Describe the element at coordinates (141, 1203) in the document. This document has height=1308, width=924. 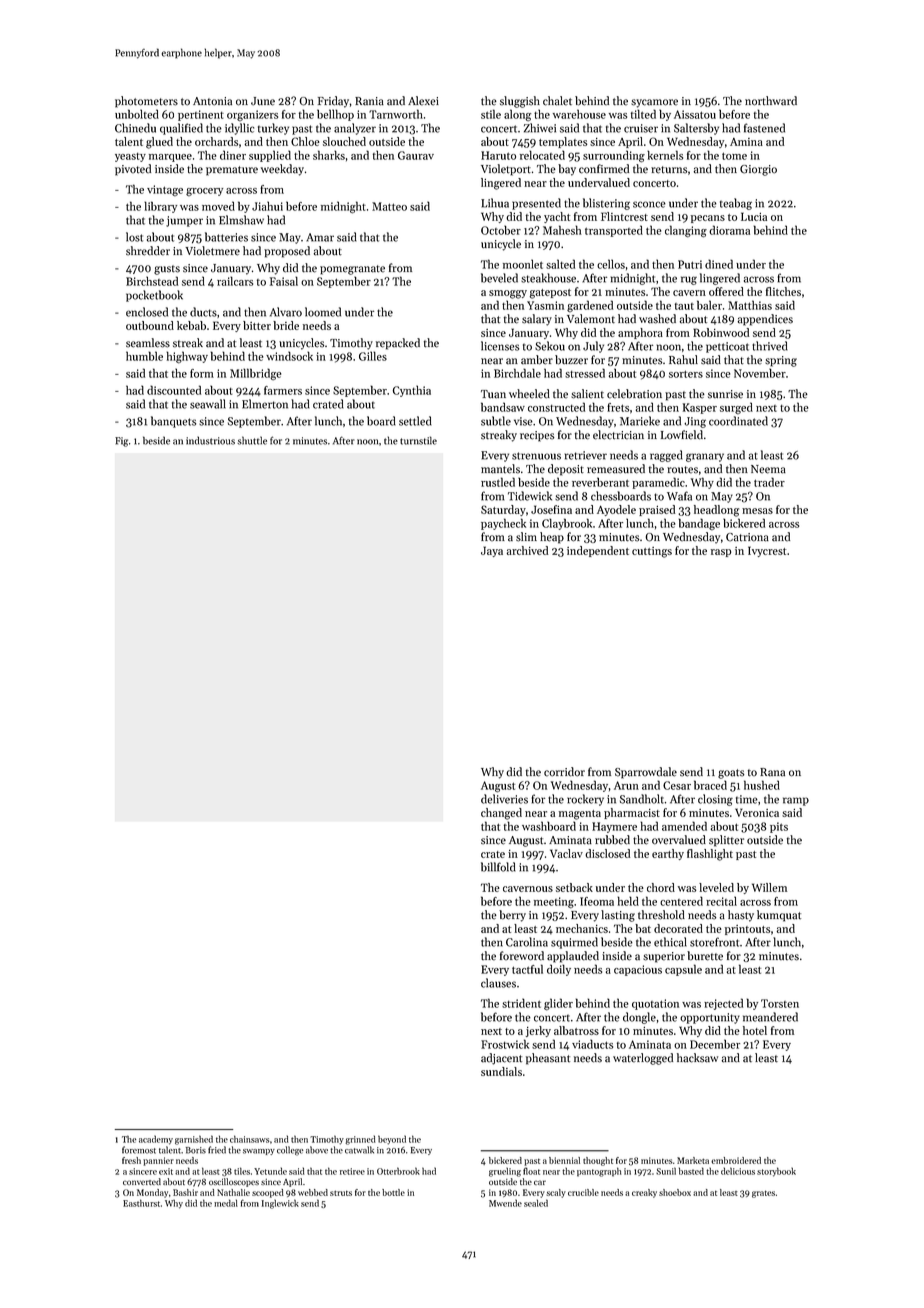
I see `Easthurst` at that location.
